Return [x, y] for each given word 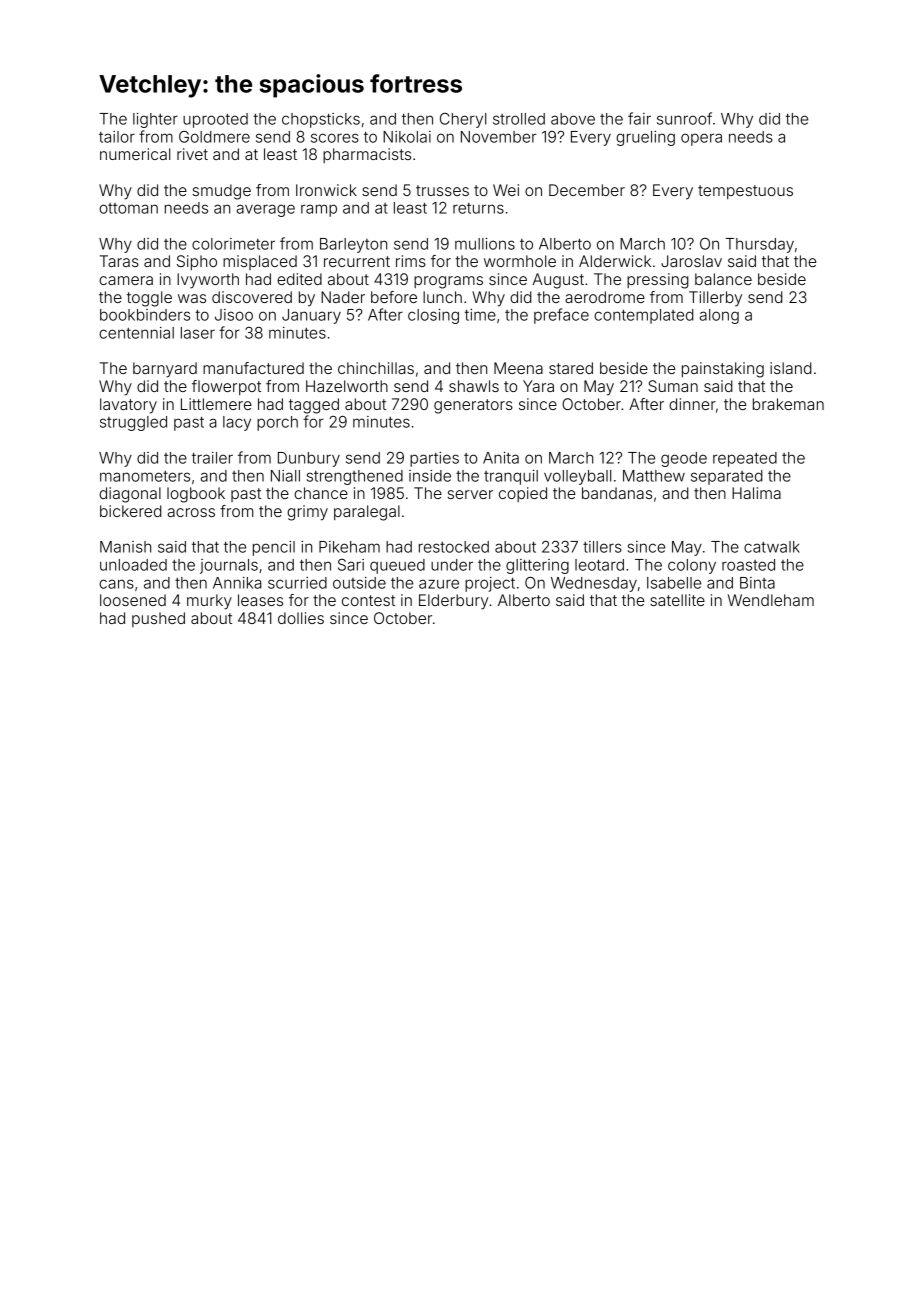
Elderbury [454, 602]
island [791, 368]
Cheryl [463, 120]
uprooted [215, 120]
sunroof [684, 118]
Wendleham [771, 600]
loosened [133, 600]
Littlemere [216, 404]
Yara [538, 386]
